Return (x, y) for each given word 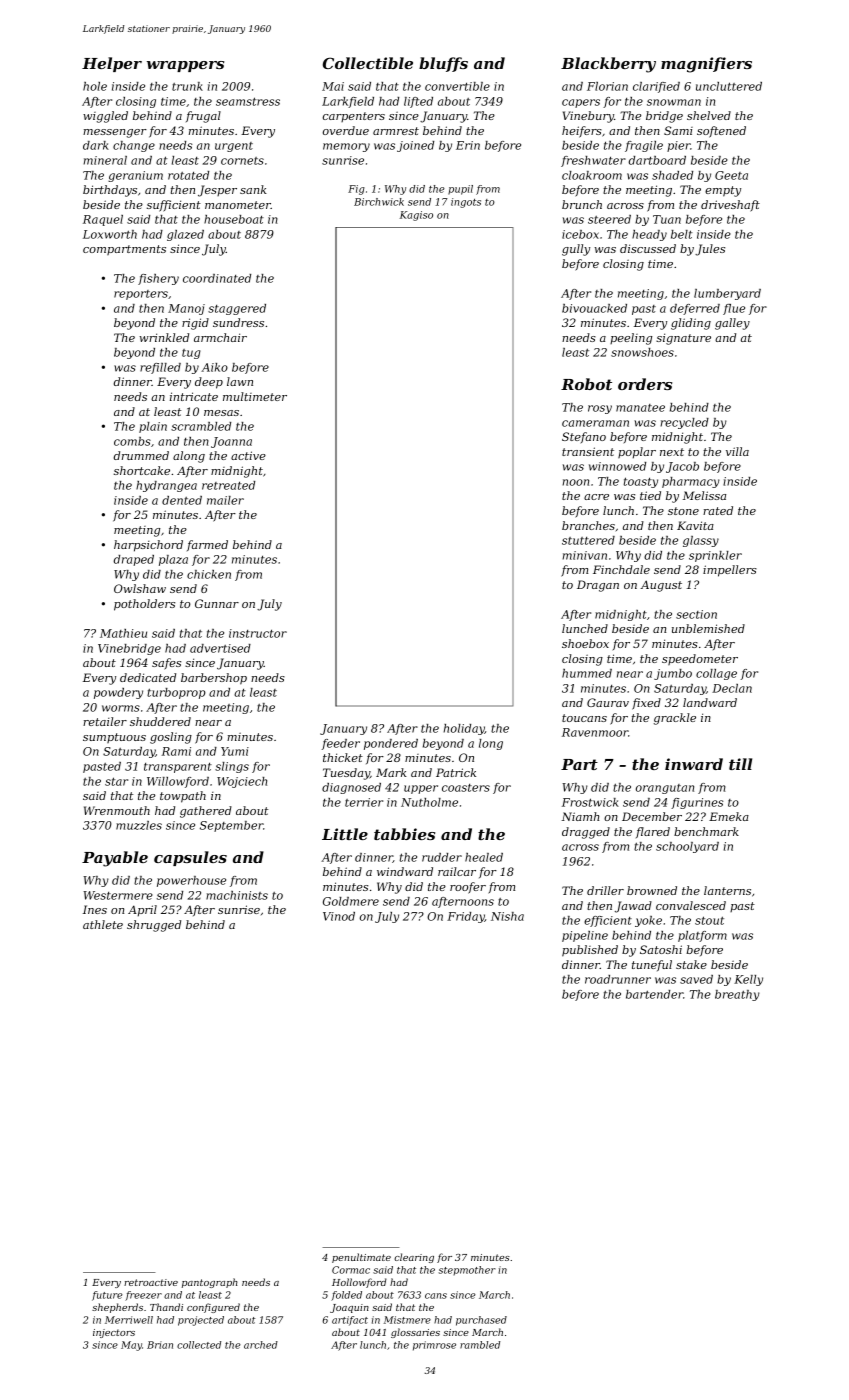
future (107, 1296)
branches (588, 525)
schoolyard (687, 847)
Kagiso (416, 216)
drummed (141, 455)
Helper (112, 64)
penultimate (361, 1258)
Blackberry (608, 65)
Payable (115, 859)
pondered (391, 744)
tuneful (652, 965)
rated (718, 510)
